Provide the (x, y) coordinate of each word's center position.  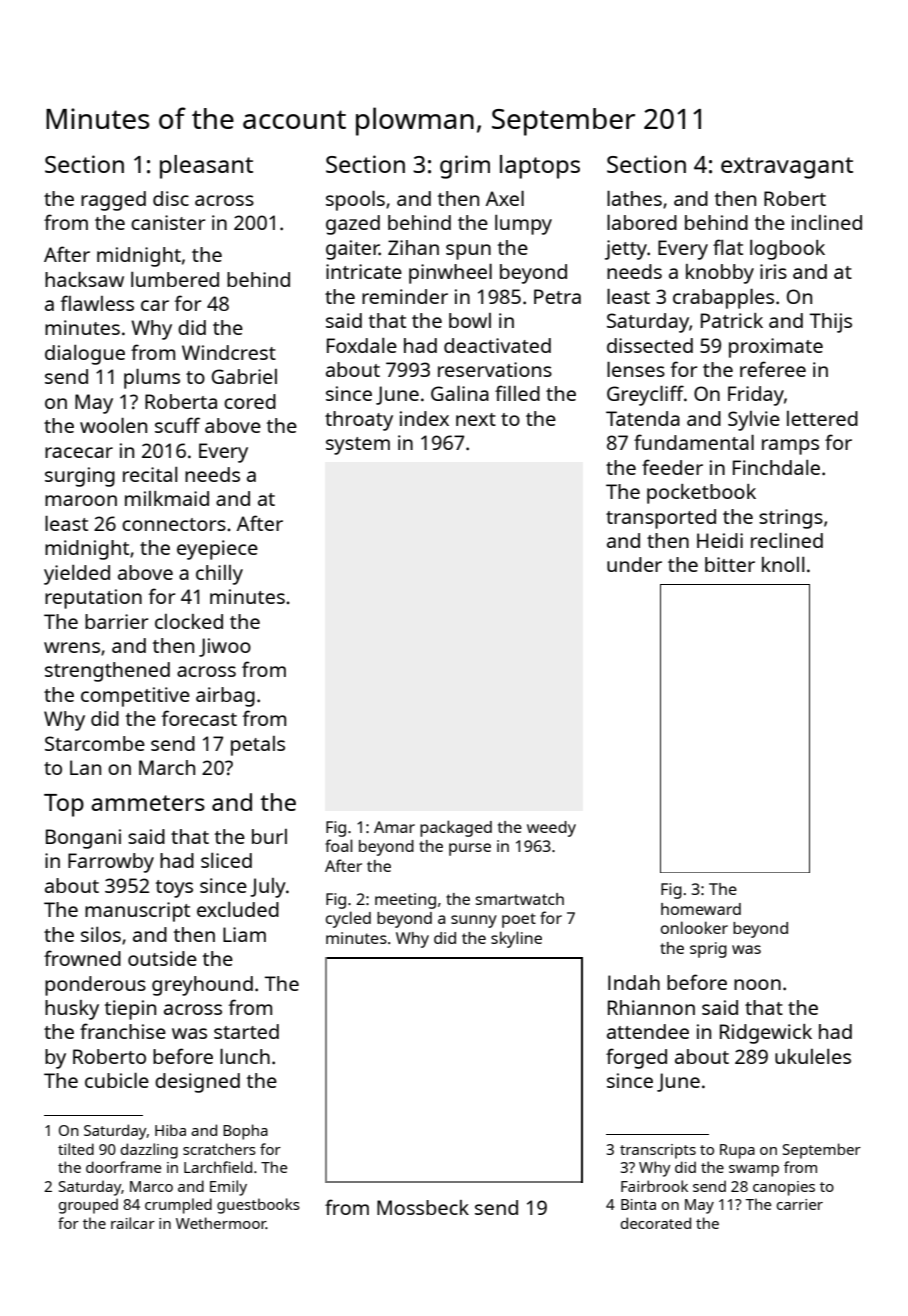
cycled (348, 919)
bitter (730, 564)
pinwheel (450, 274)
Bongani (83, 839)
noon (757, 984)
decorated (656, 1223)
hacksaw (84, 279)
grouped (88, 1206)
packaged (456, 828)
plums (152, 379)
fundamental (694, 442)
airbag (225, 697)
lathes (634, 198)
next (476, 419)
